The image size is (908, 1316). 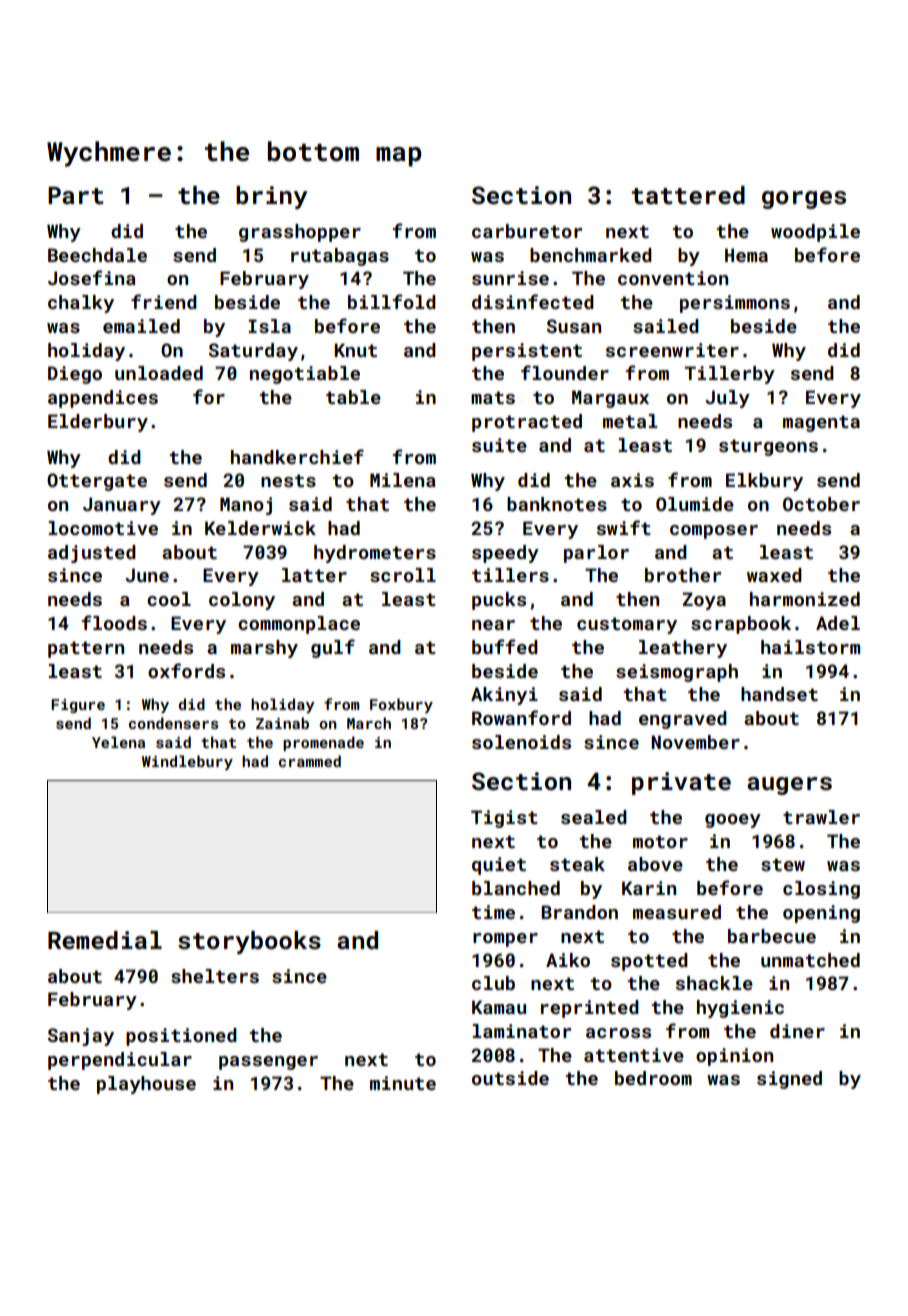 I want to click on playhouse, so click(x=146, y=1085).
